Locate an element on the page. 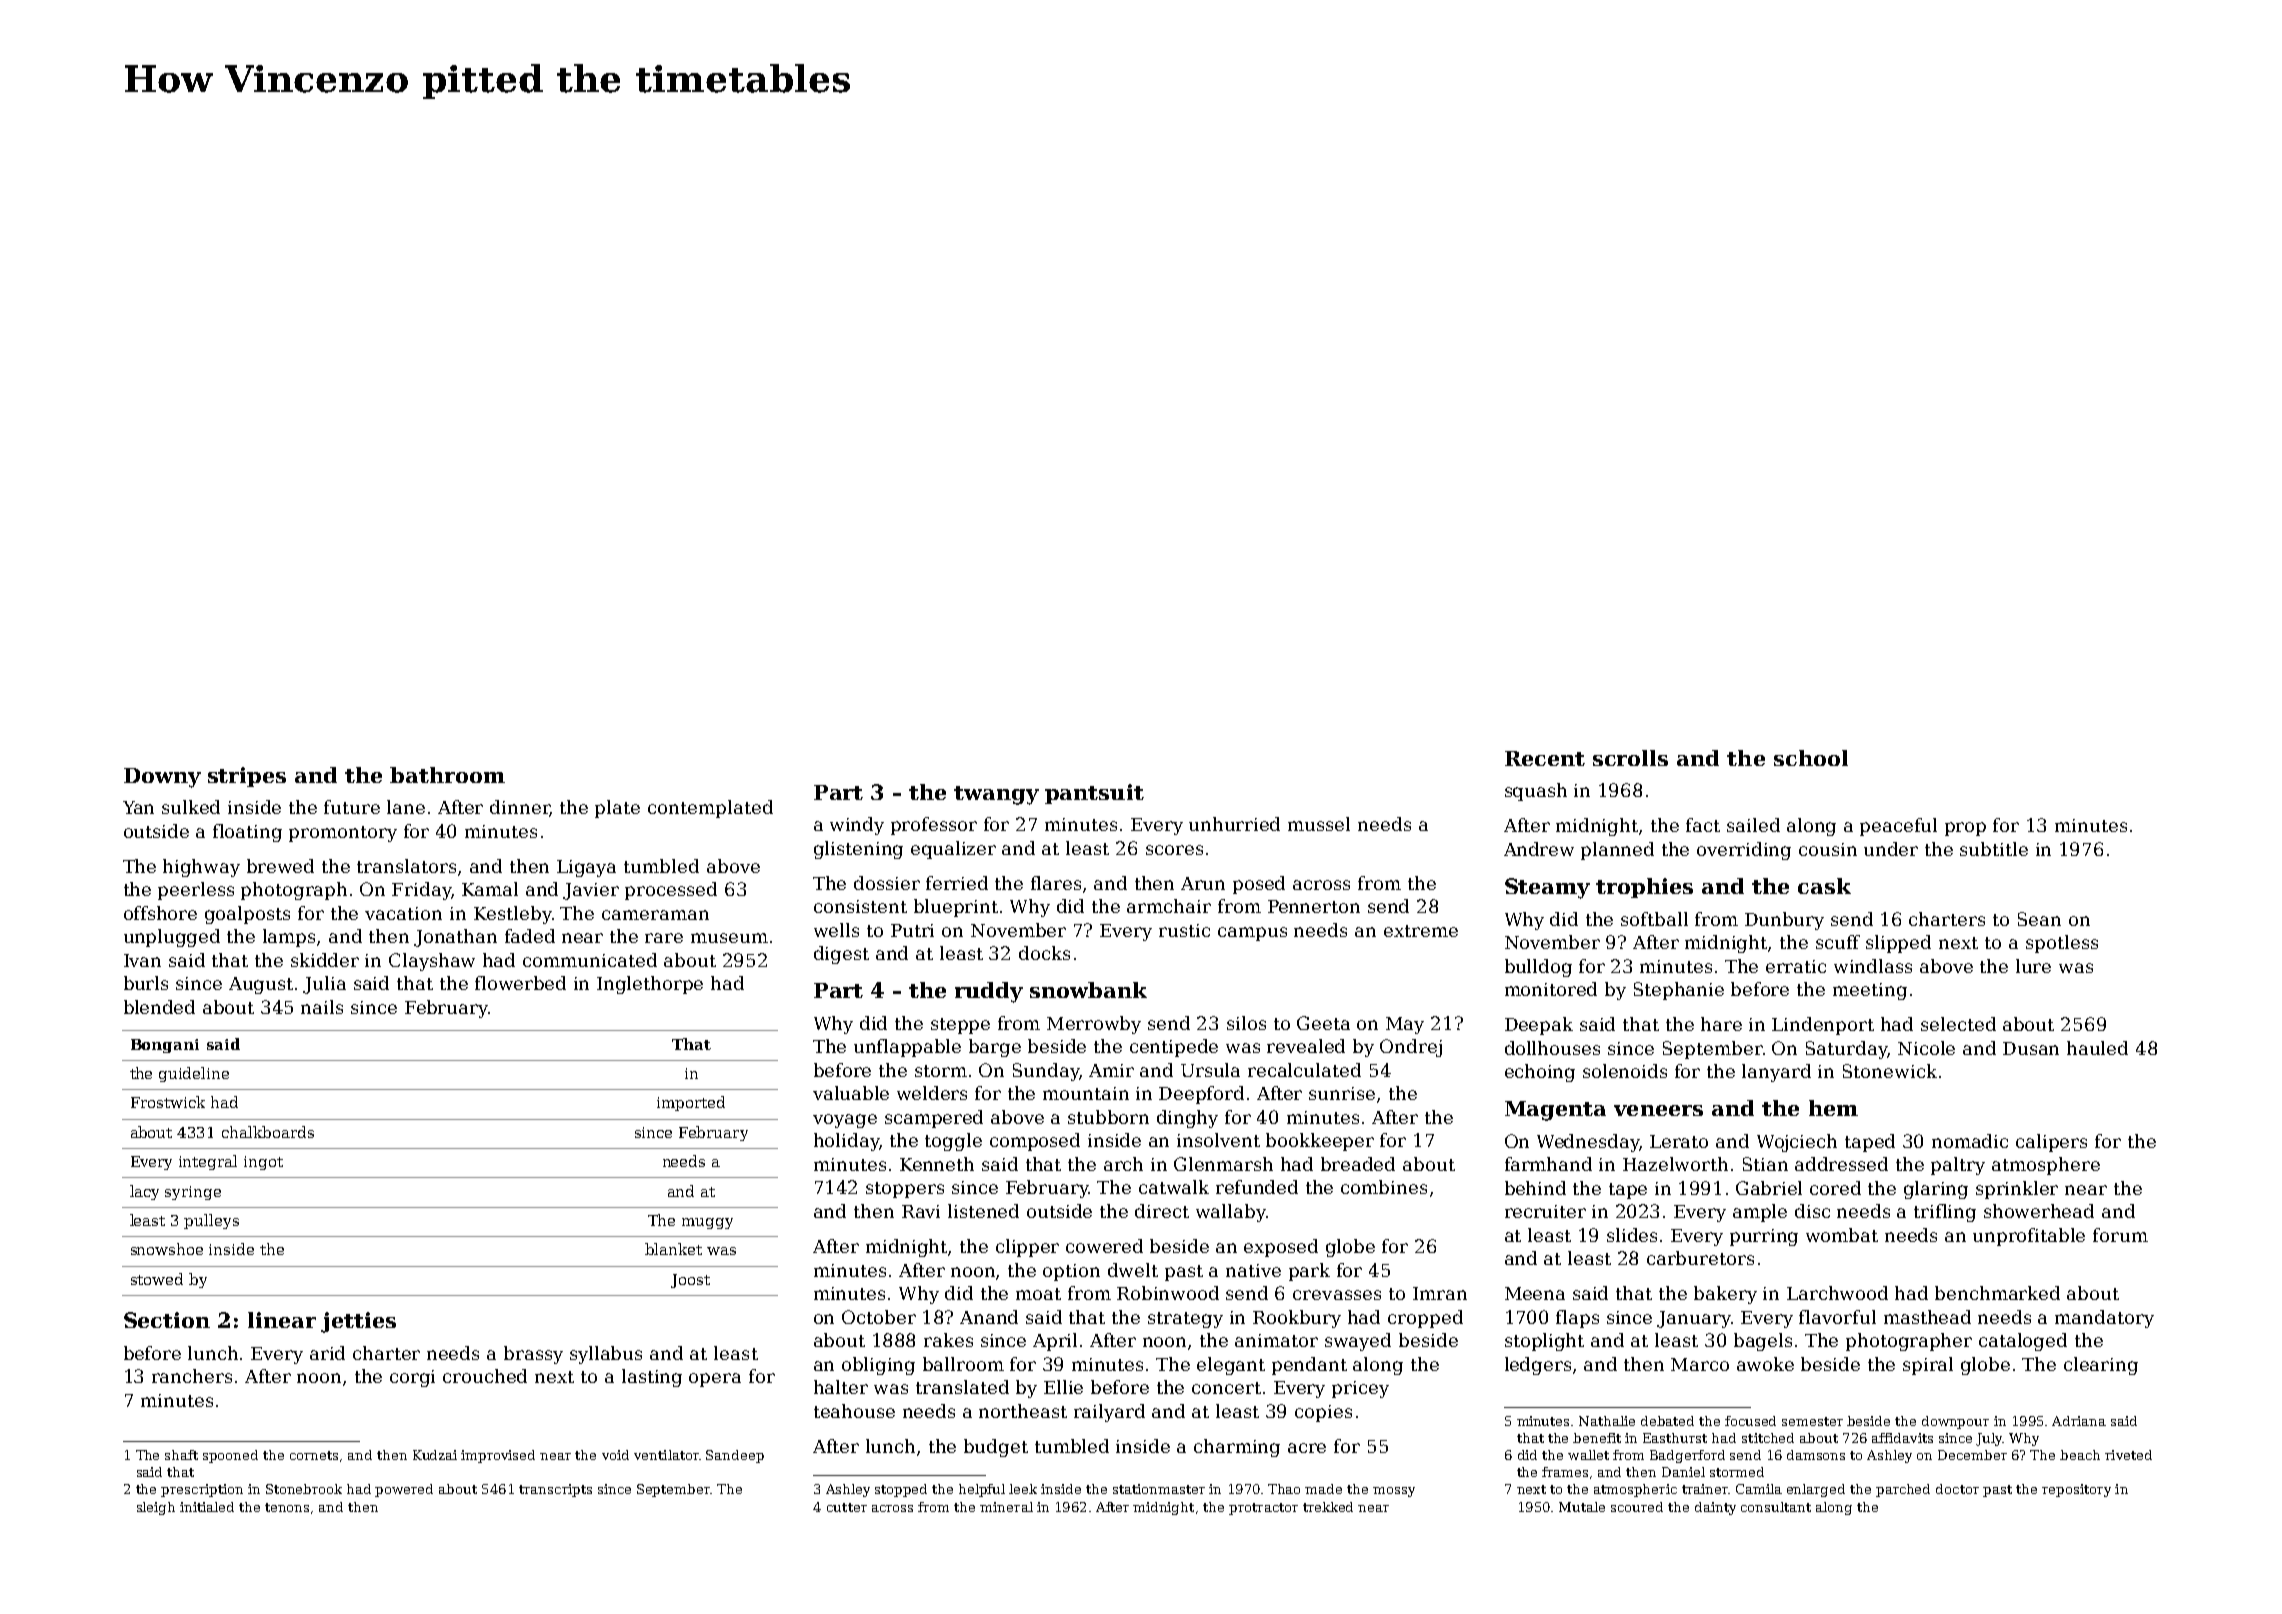  guideline is located at coordinates (194, 1074).
